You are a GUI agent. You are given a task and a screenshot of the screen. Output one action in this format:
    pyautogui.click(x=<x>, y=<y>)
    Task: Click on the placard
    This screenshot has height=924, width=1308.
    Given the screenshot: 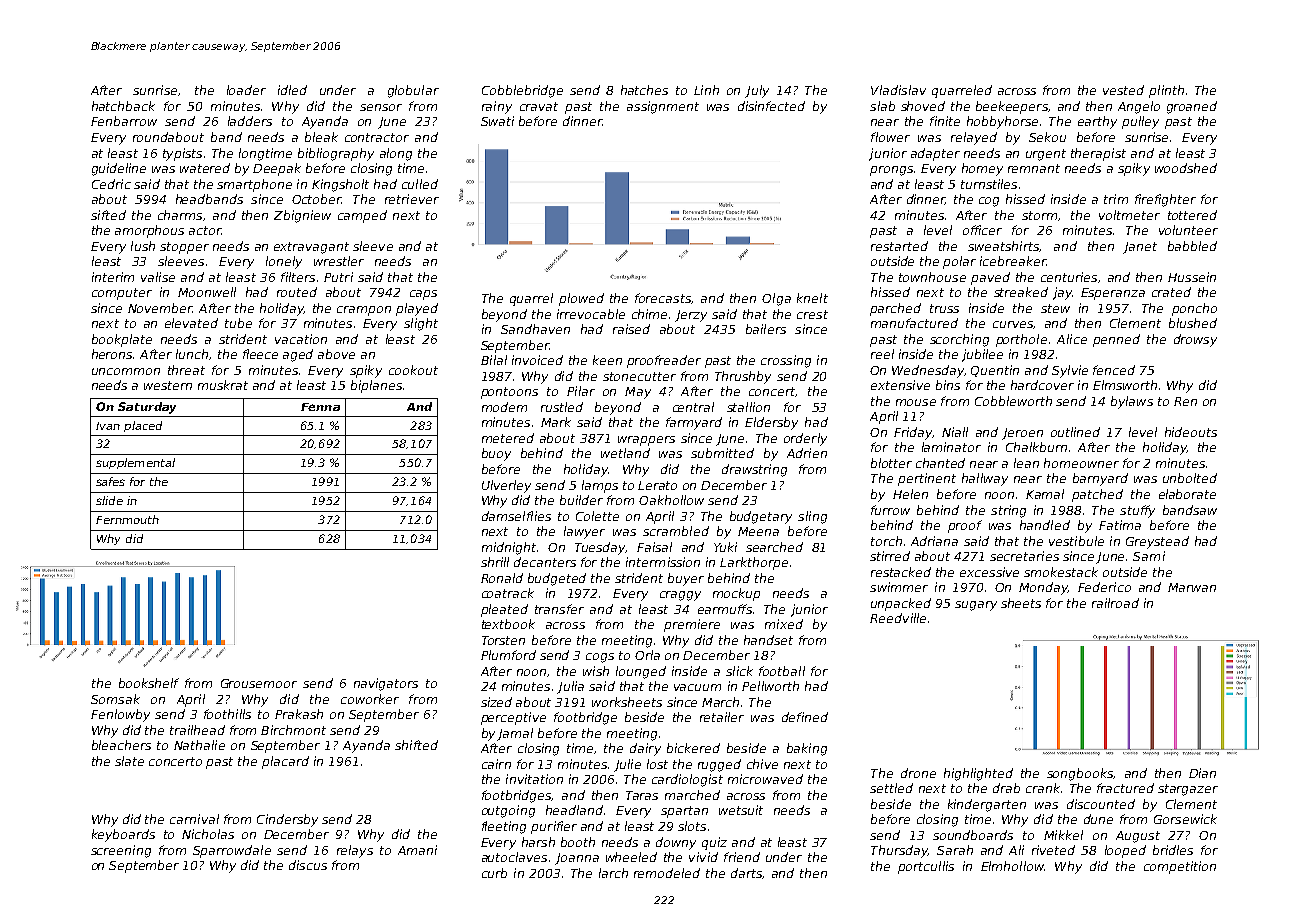 What is the action you would take?
    pyautogui.click(x=285, y=762)
